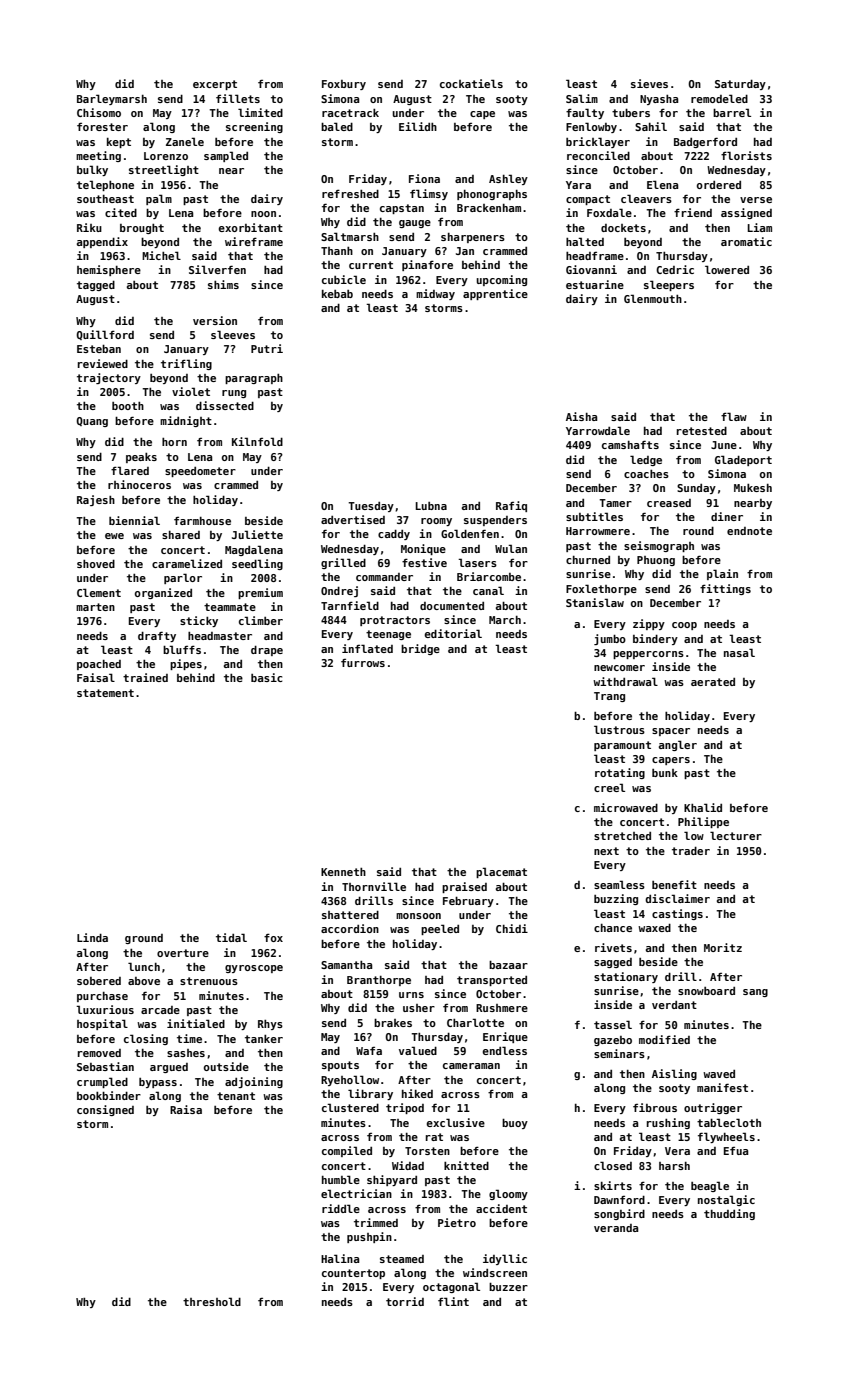 This screenshot has height=1400, width=849. I want to click on idyllic, so click(505, 1259).
